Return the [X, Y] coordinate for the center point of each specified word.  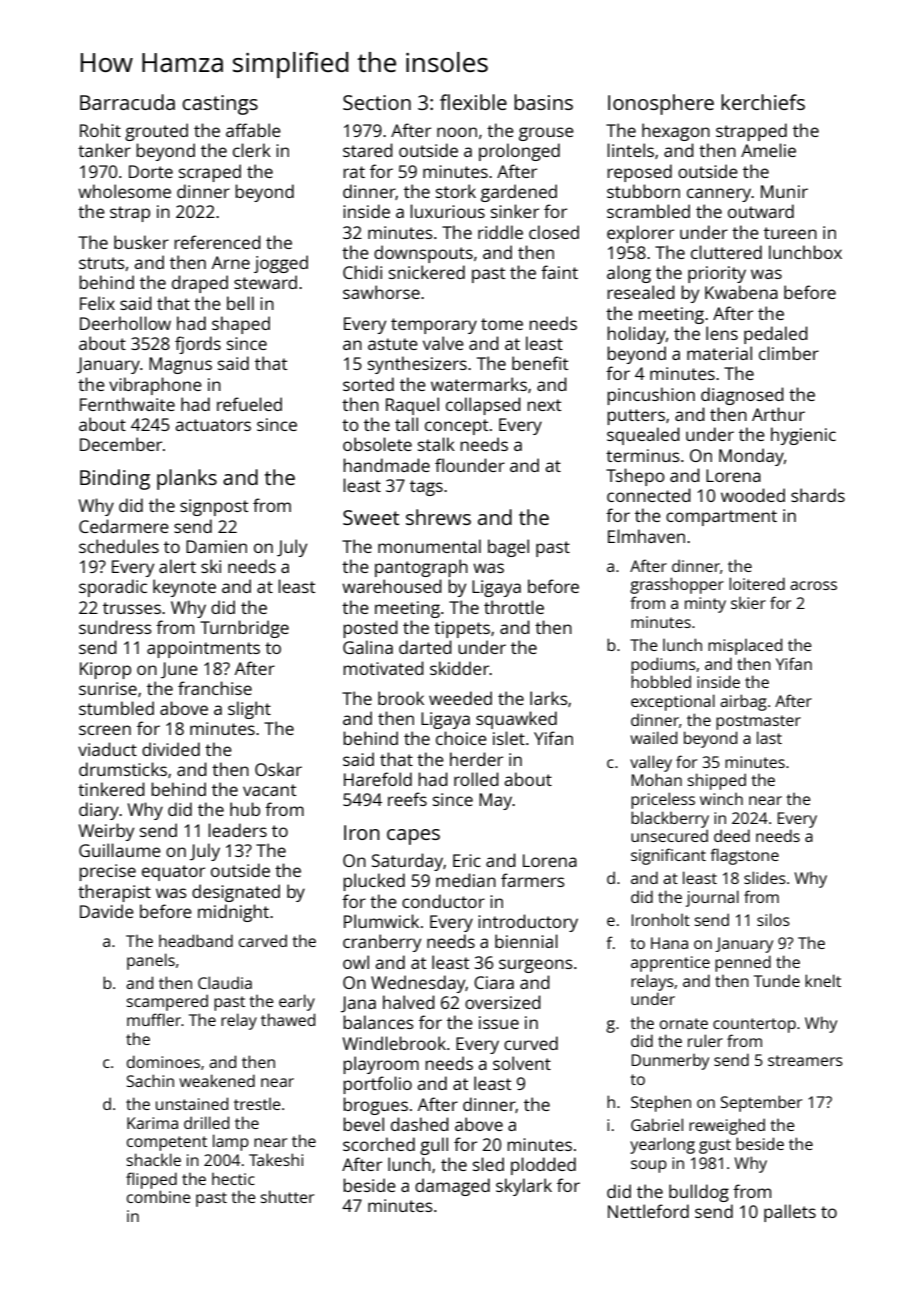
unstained [192, 1103]
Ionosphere [661, 104]
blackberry [670, 819]
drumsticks [123, 769]
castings [220, 105]
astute [393, 344]
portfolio [377, 1085]
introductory [528, 923]
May [496, 801]
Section [377, 102]
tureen [790, 233]
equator [173, 873]
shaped [241, 325]
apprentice [670, 964]
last [769, 737]
